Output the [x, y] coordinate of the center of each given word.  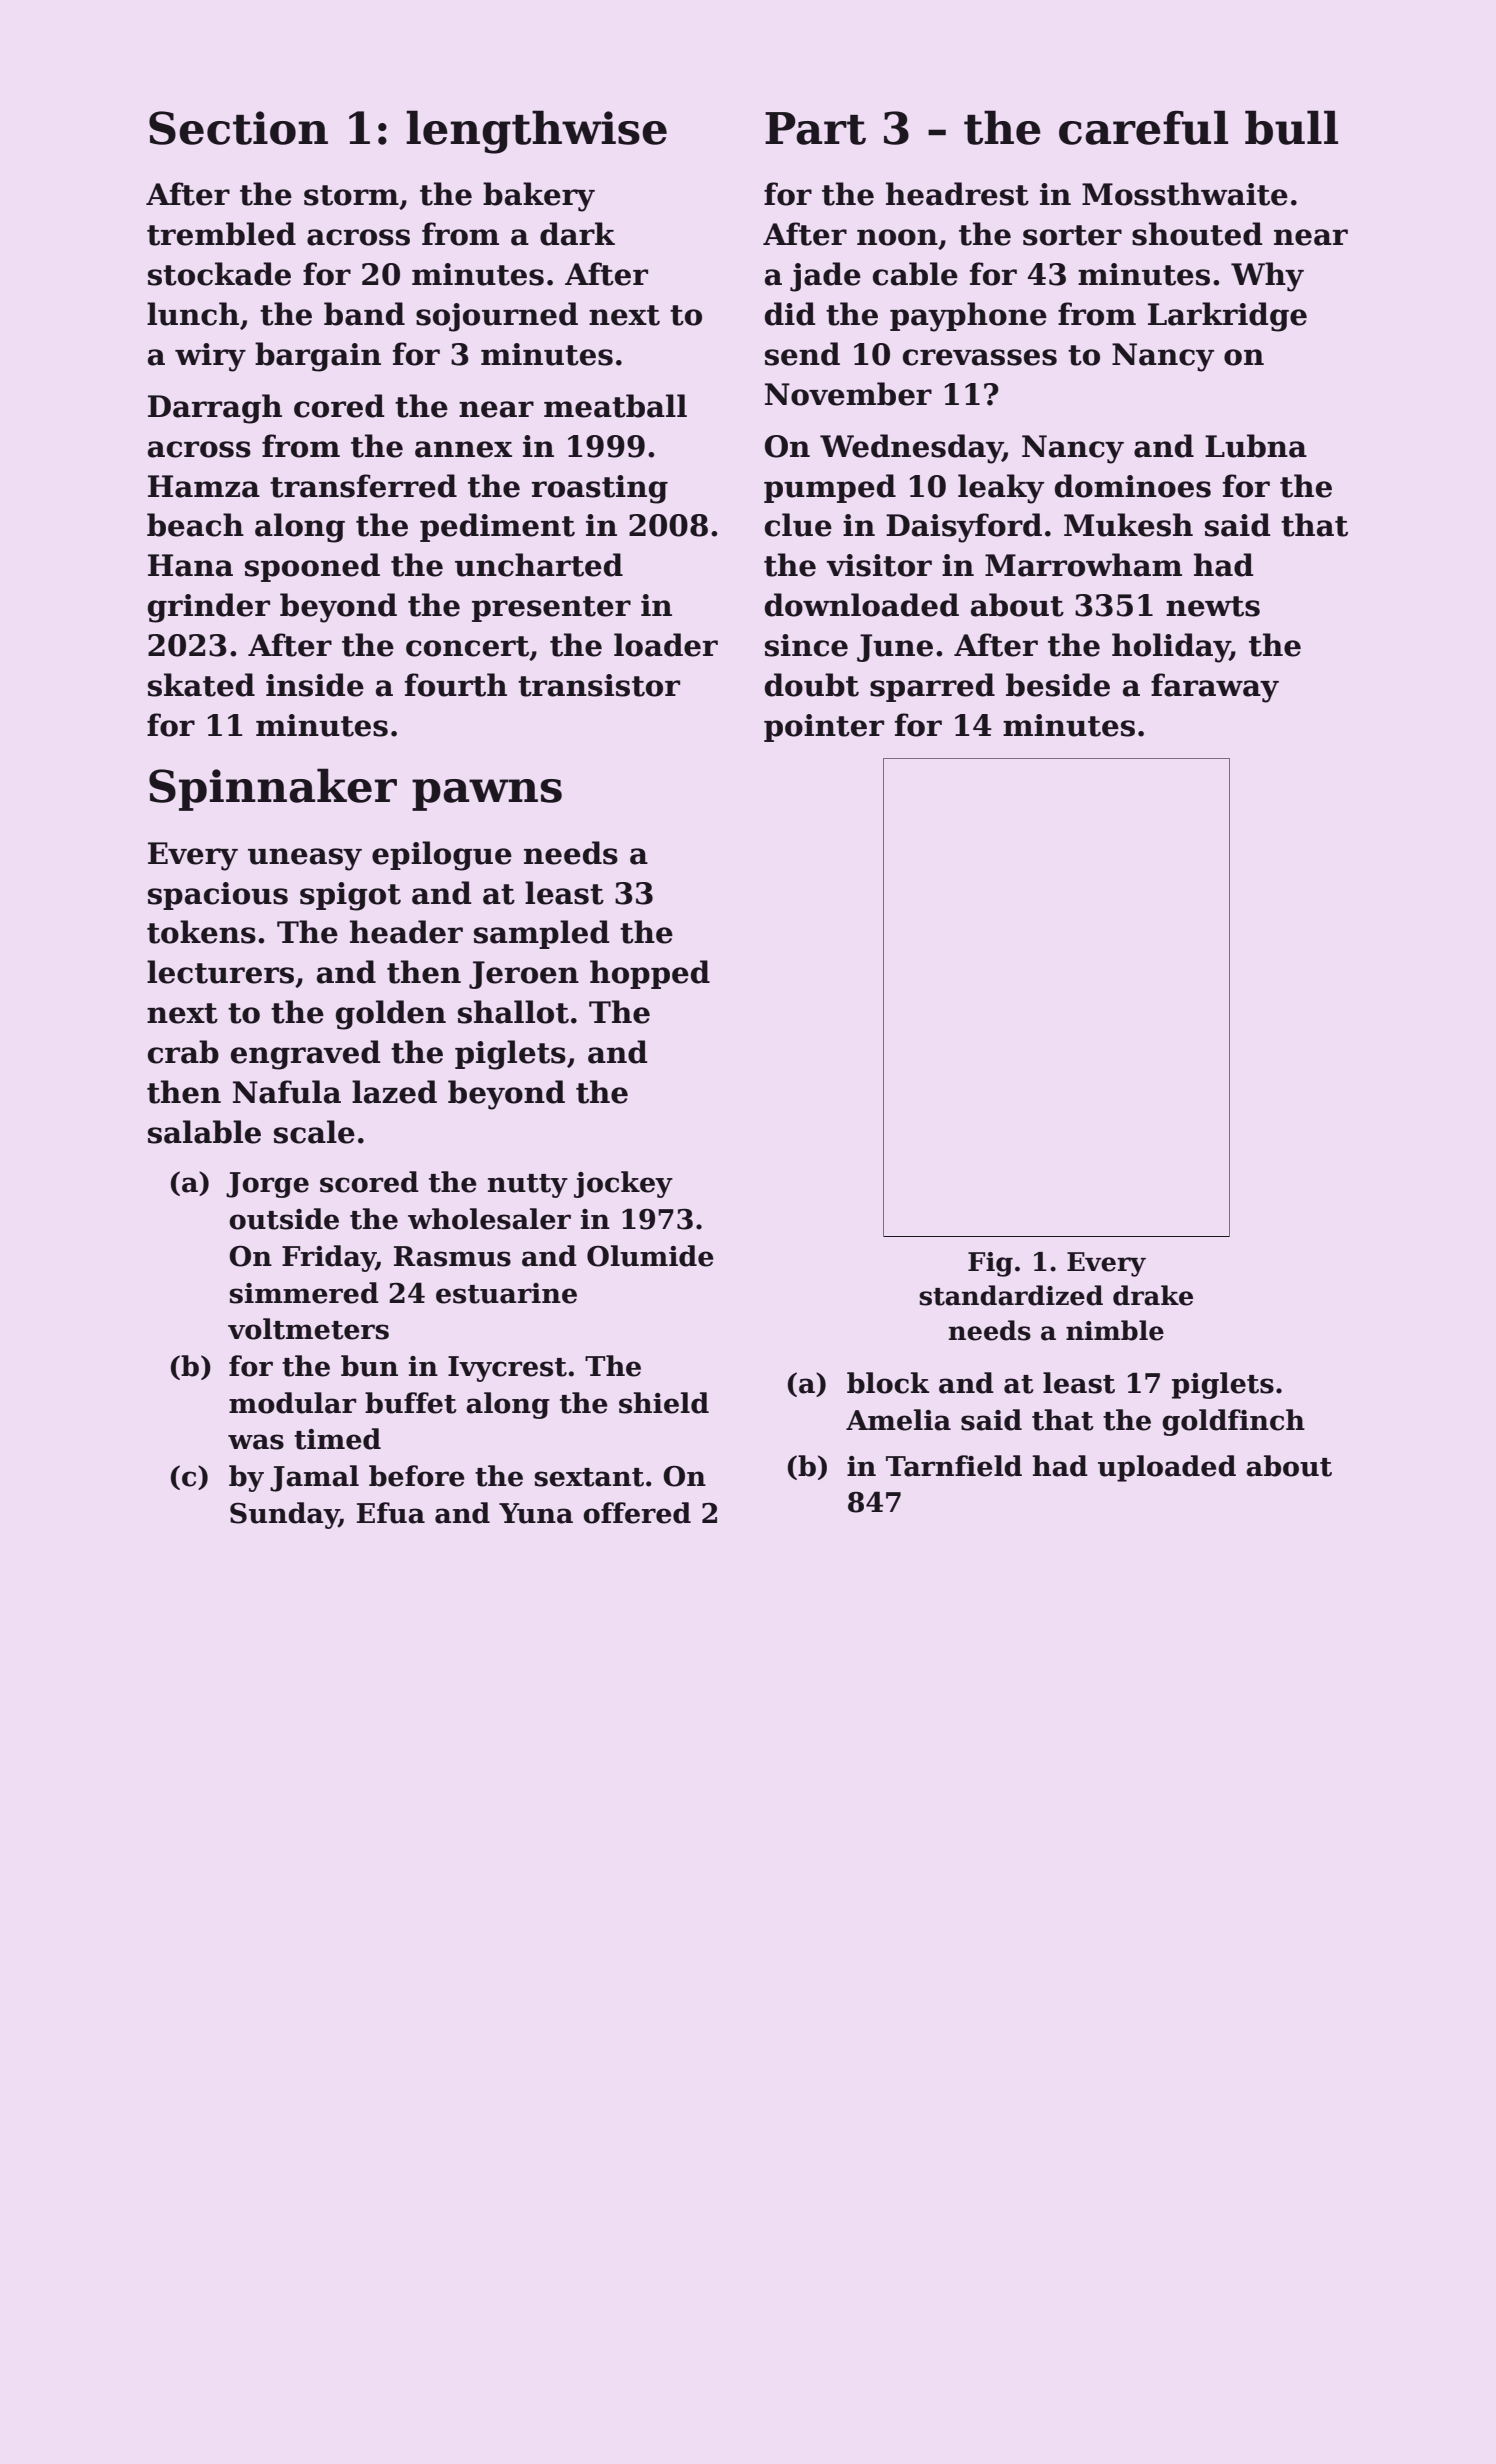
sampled [542, 934]
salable [204, 1132]
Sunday [284, 1515]
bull [1291, 127]
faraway [1215, 688]
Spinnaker [273, 789]
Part [815, 128]
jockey [623, 1184]
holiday [1171, 648]
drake [1153, 1295]
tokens [201, 932]
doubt [812, 685]
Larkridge [1227, 317]
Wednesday [911, 449]
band [364, 314]
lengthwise [536, 132]
